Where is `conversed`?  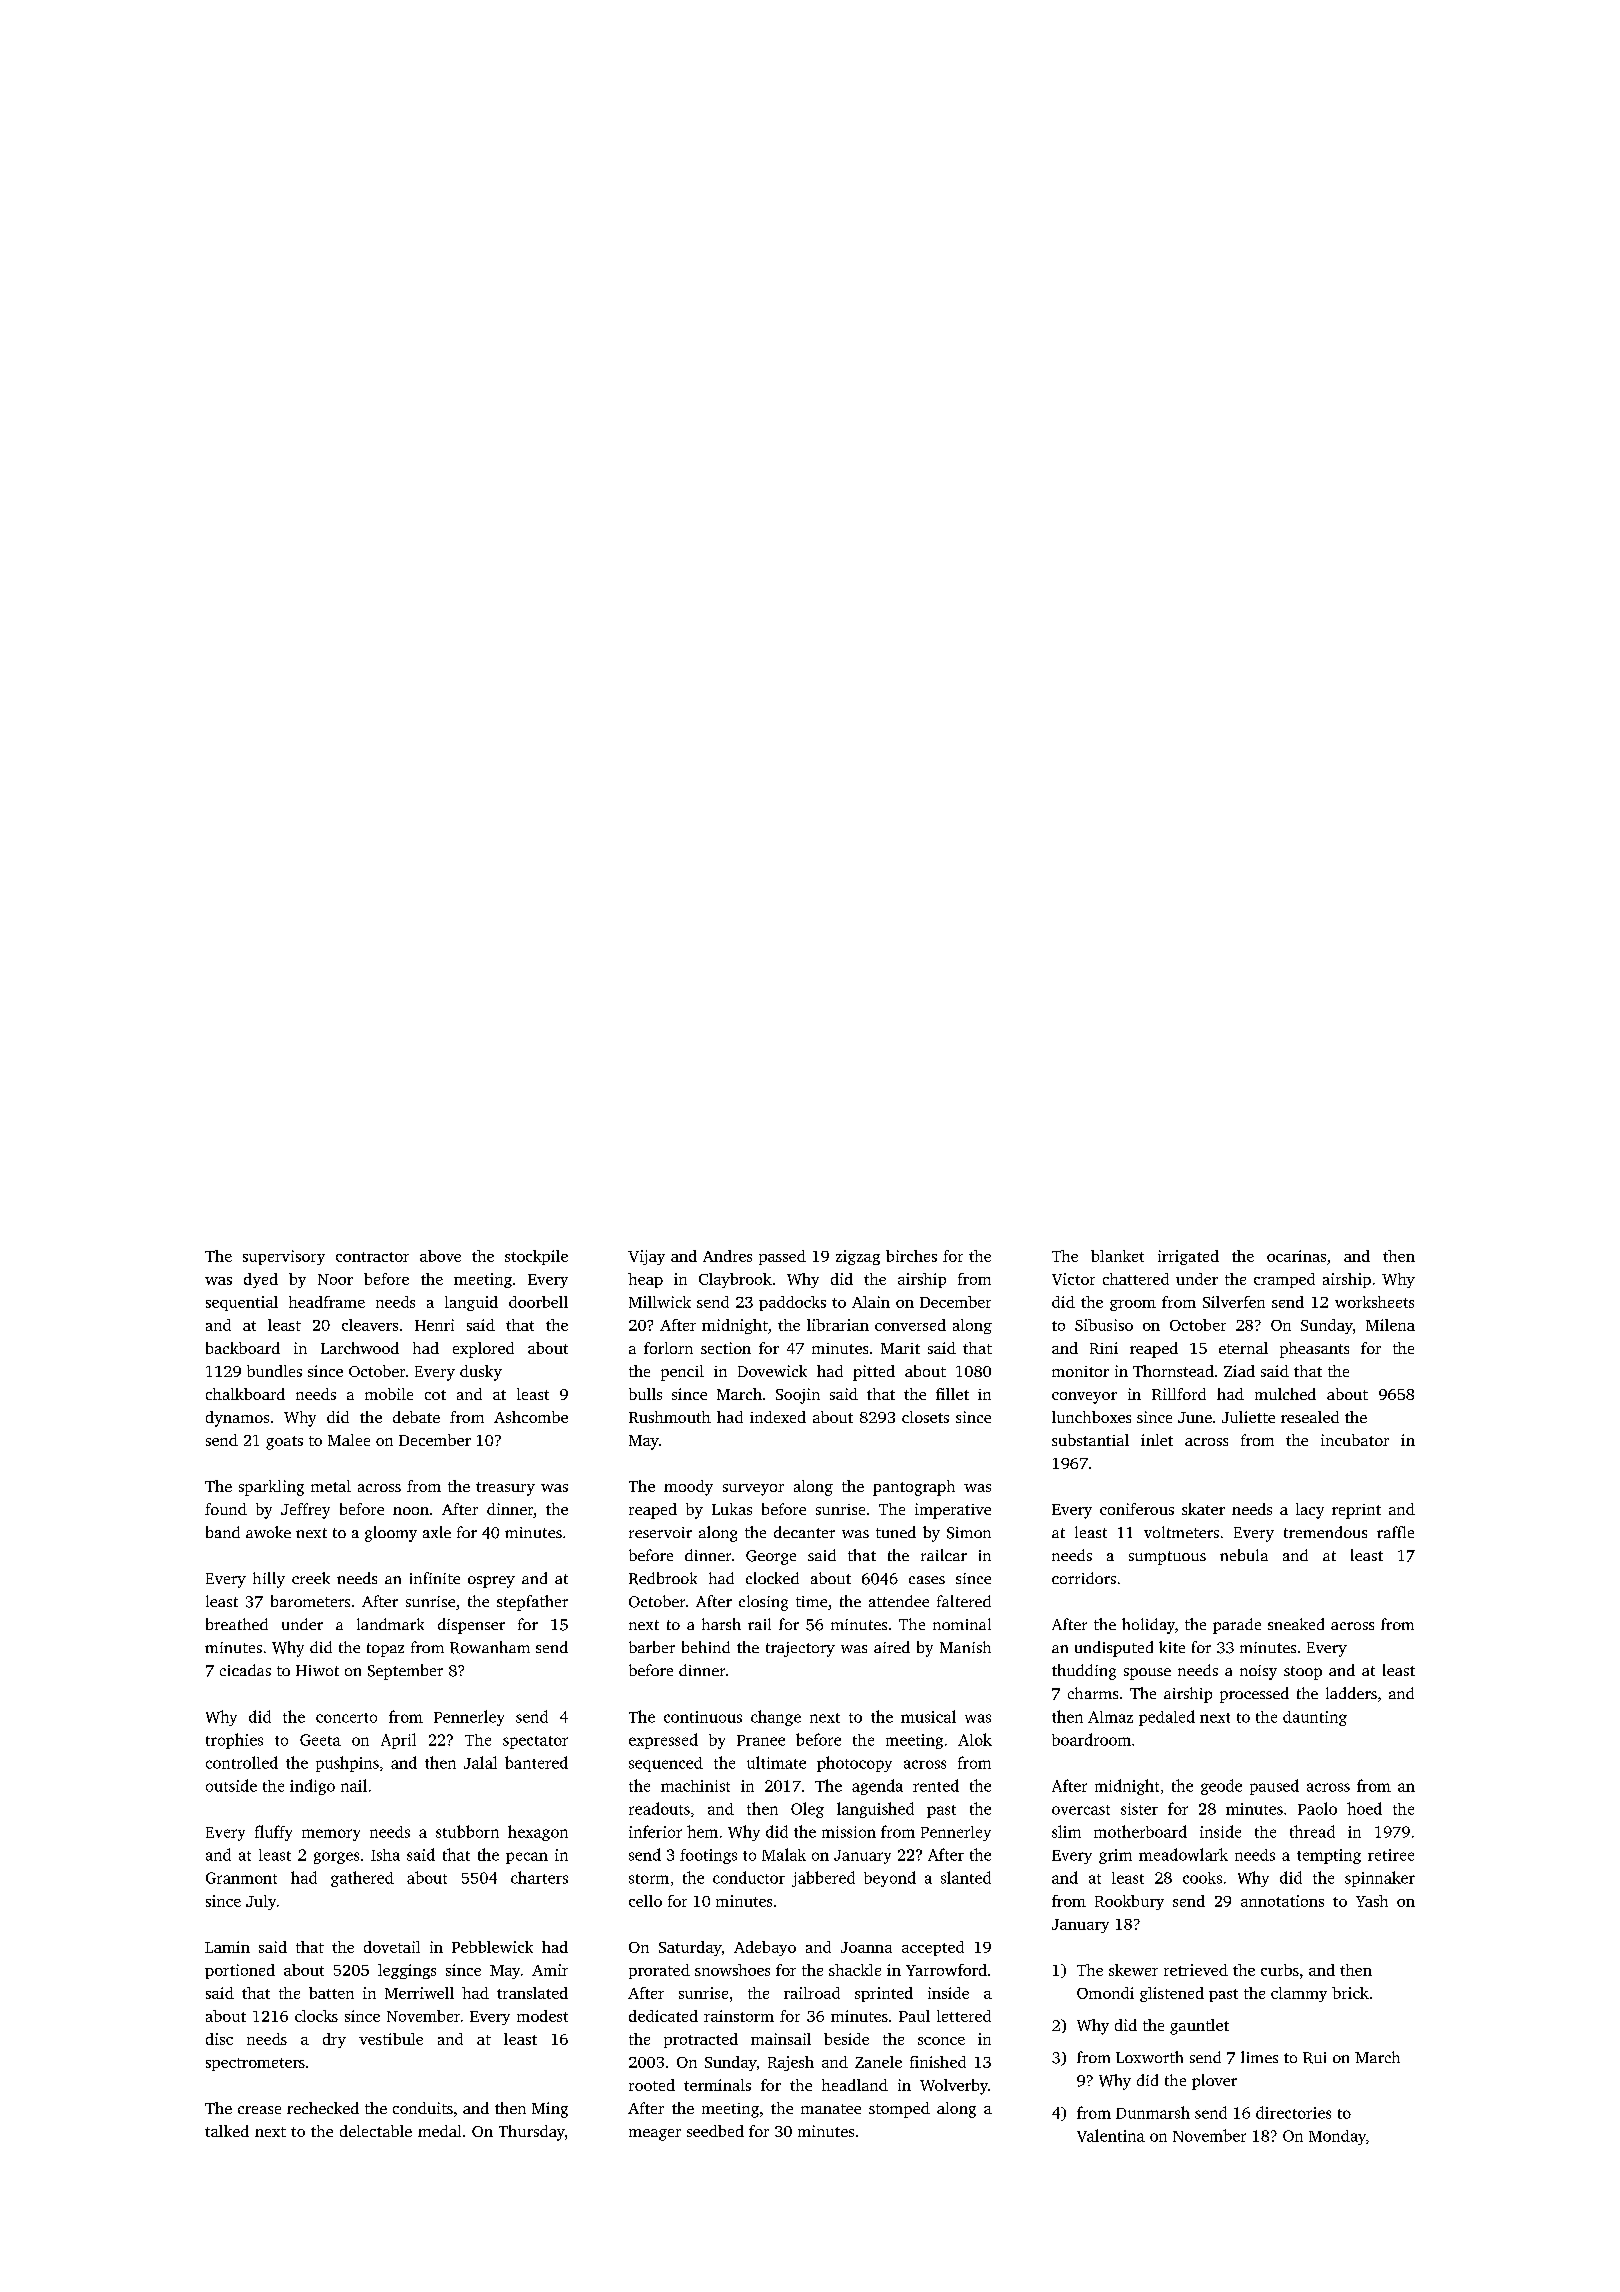
conversed is located at coordinates (910, 1325).
